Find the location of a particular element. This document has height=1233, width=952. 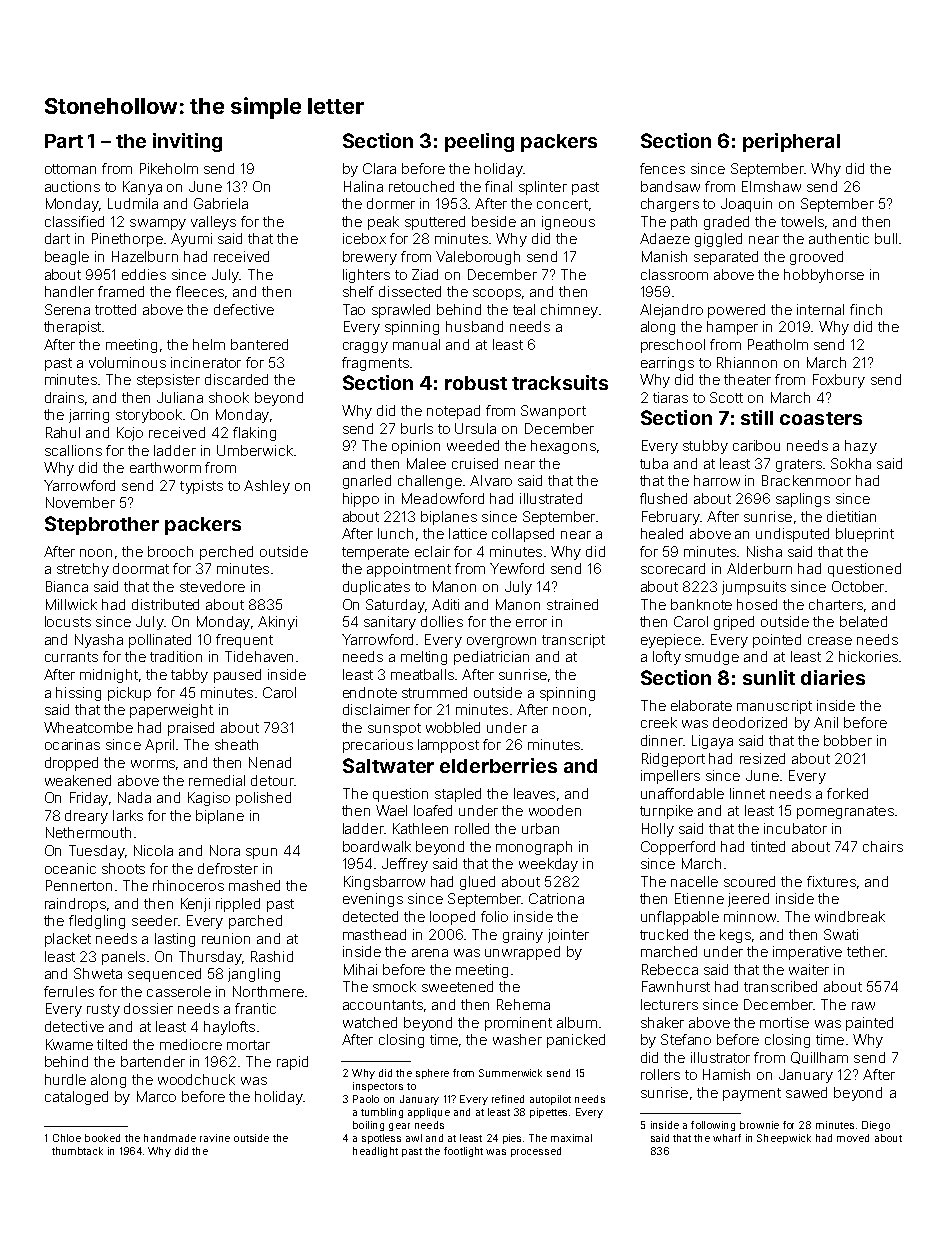

chairs is located at coordinates (883, 846).
